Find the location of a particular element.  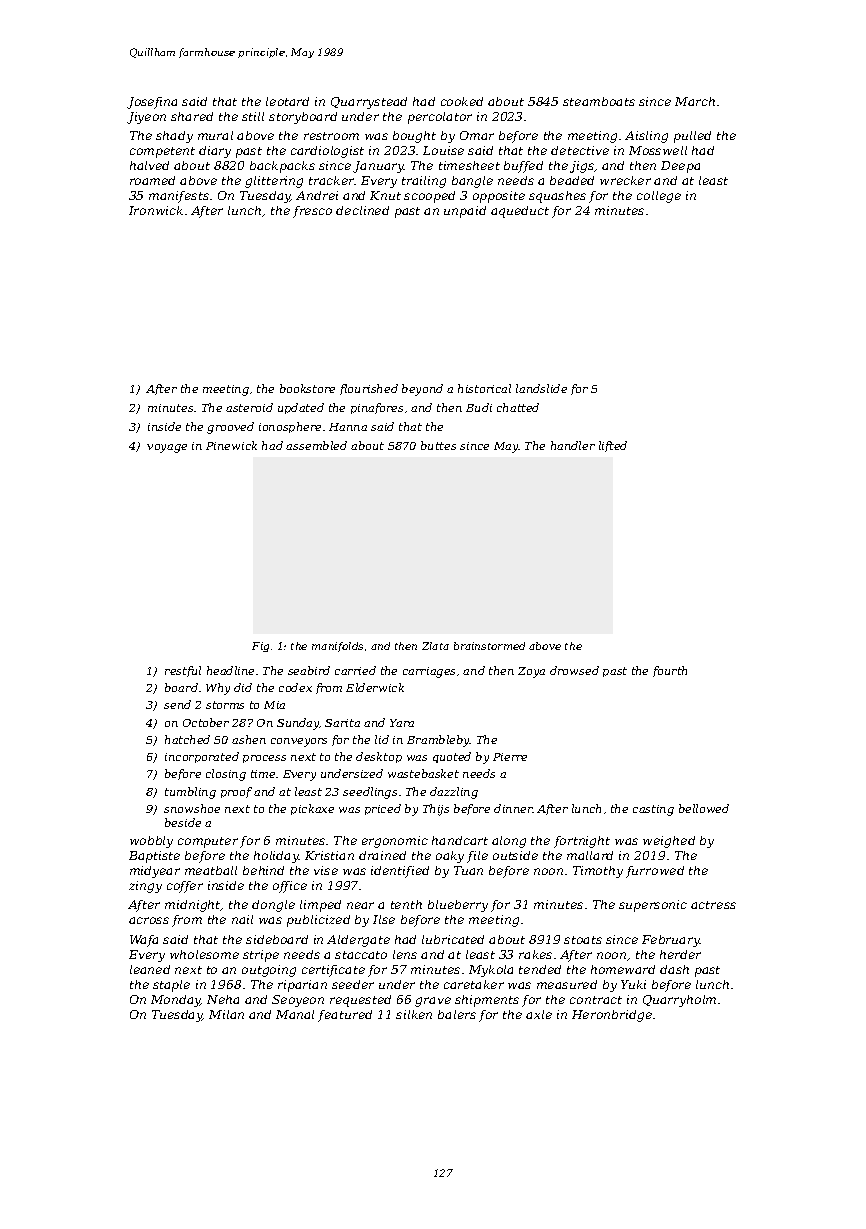

declined is located at coordinates (362, 210).
